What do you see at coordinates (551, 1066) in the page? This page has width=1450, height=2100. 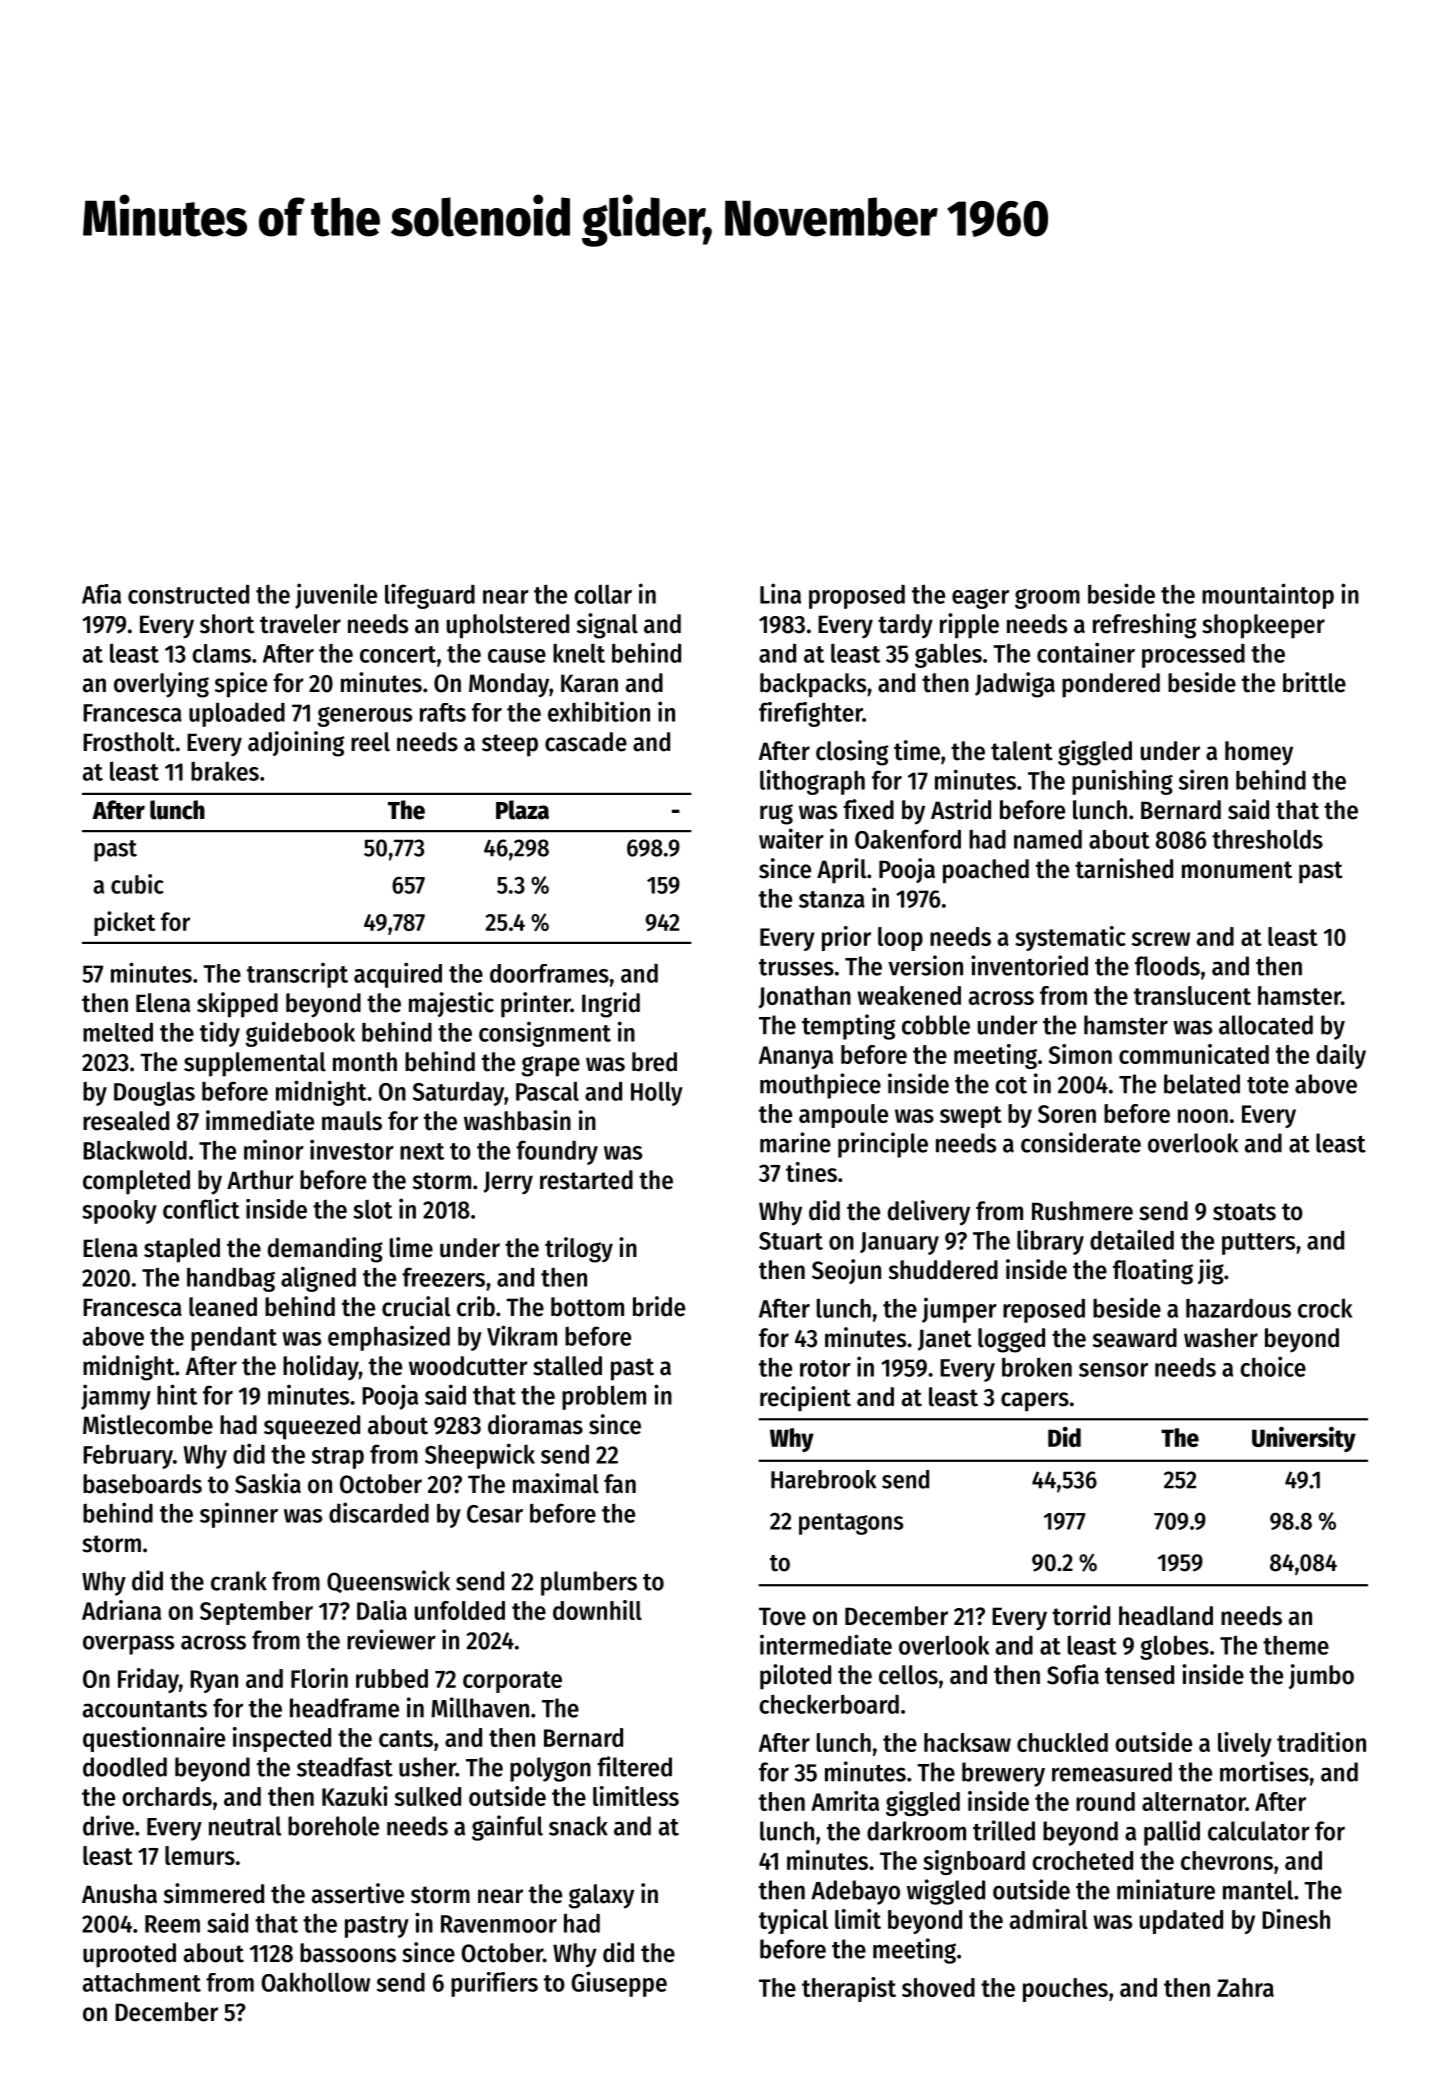 I see `grape` at bounding box center [551, 1066].
